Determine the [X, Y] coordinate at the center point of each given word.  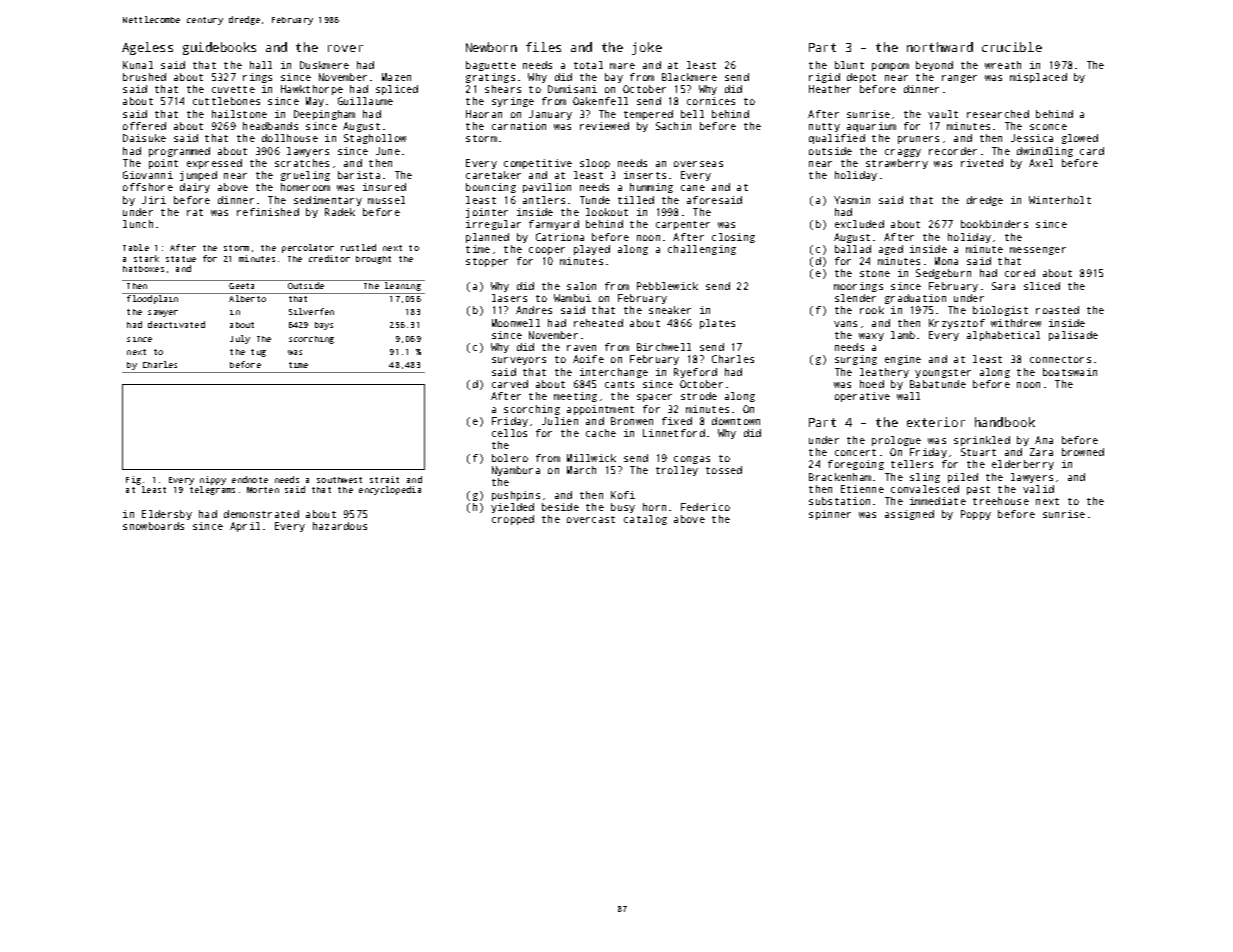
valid [1038, 489]
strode [699, 396]
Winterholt [1060, 200]
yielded [512, 508]
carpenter [683, 225]
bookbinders [994, 224]
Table [136, 247]
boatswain [1070, 372]
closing [733, 238]
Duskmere [324, 65]
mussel [386, 200]
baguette [491, 66]
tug [258, 353]
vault [943, 114]
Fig [133, 480]
